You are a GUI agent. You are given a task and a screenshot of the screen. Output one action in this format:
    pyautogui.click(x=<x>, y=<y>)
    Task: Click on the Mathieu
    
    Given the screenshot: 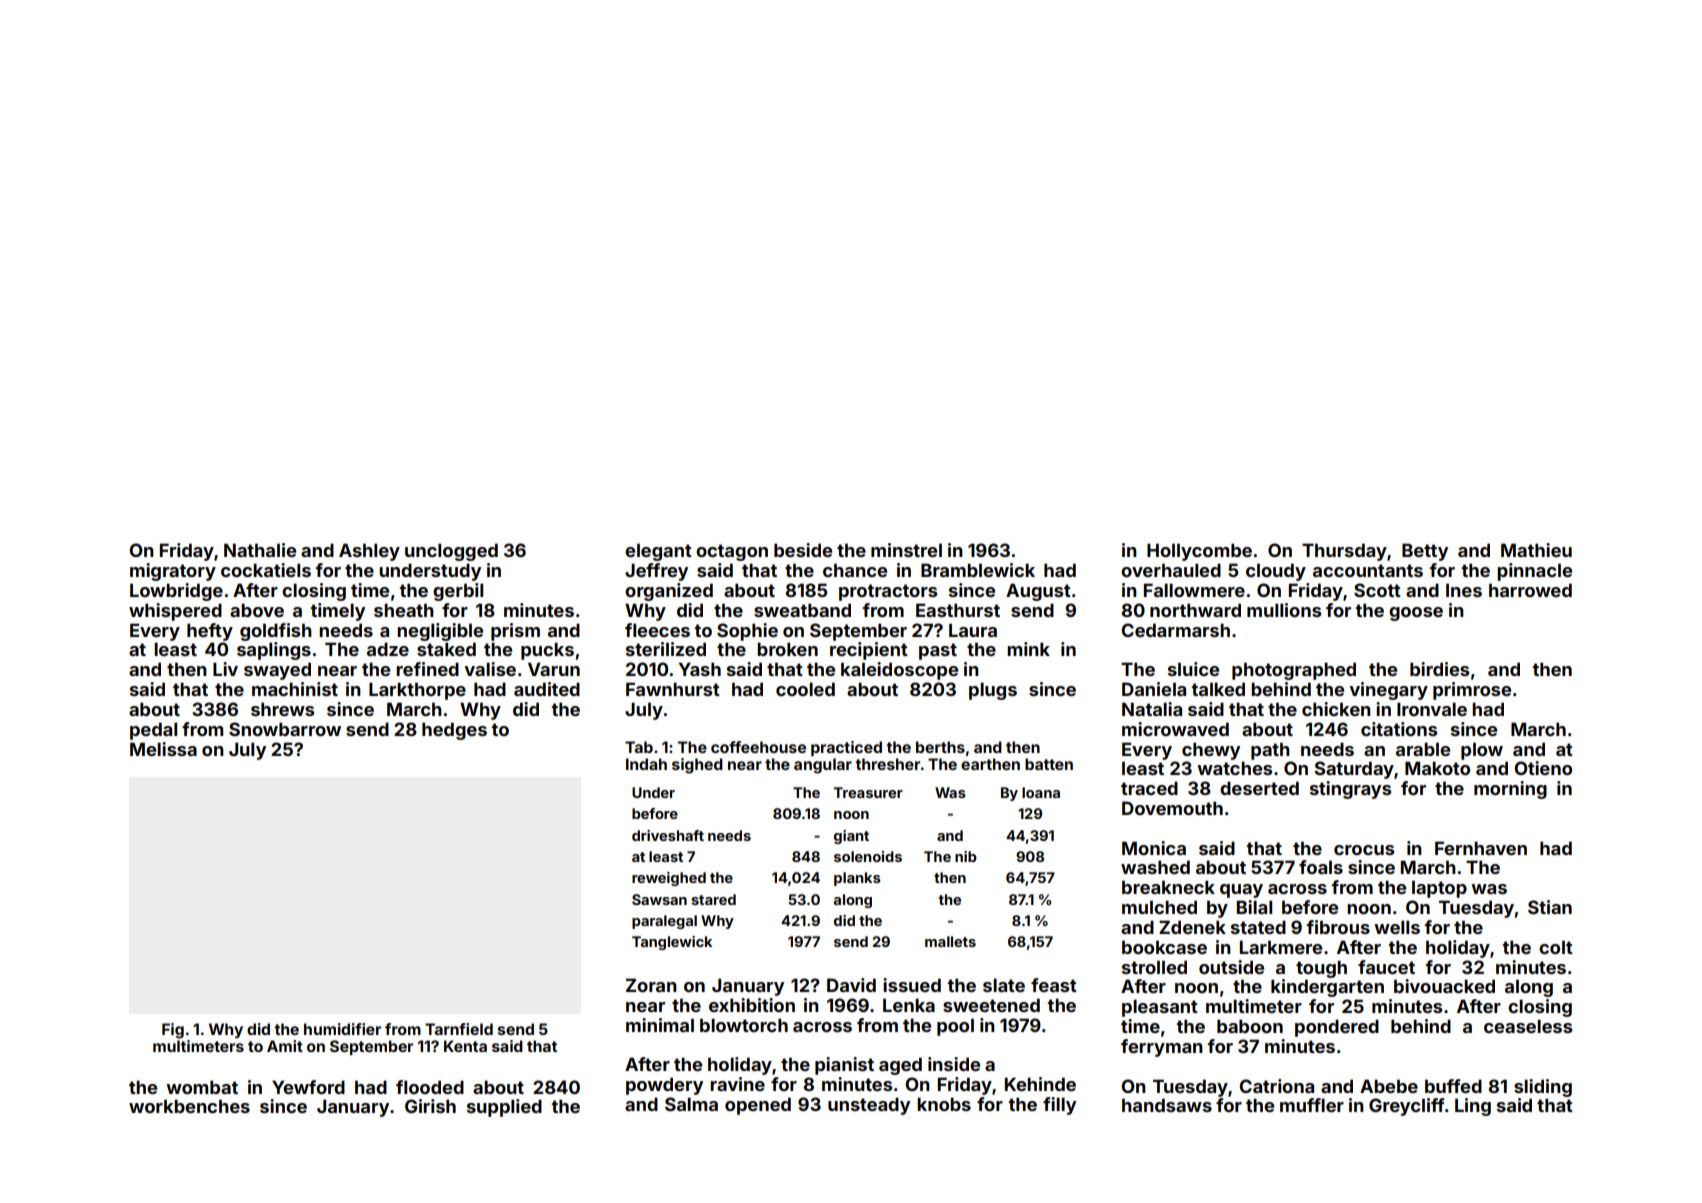 What is the action you would take?
    pyautogui.click(x=1536, y=550)
